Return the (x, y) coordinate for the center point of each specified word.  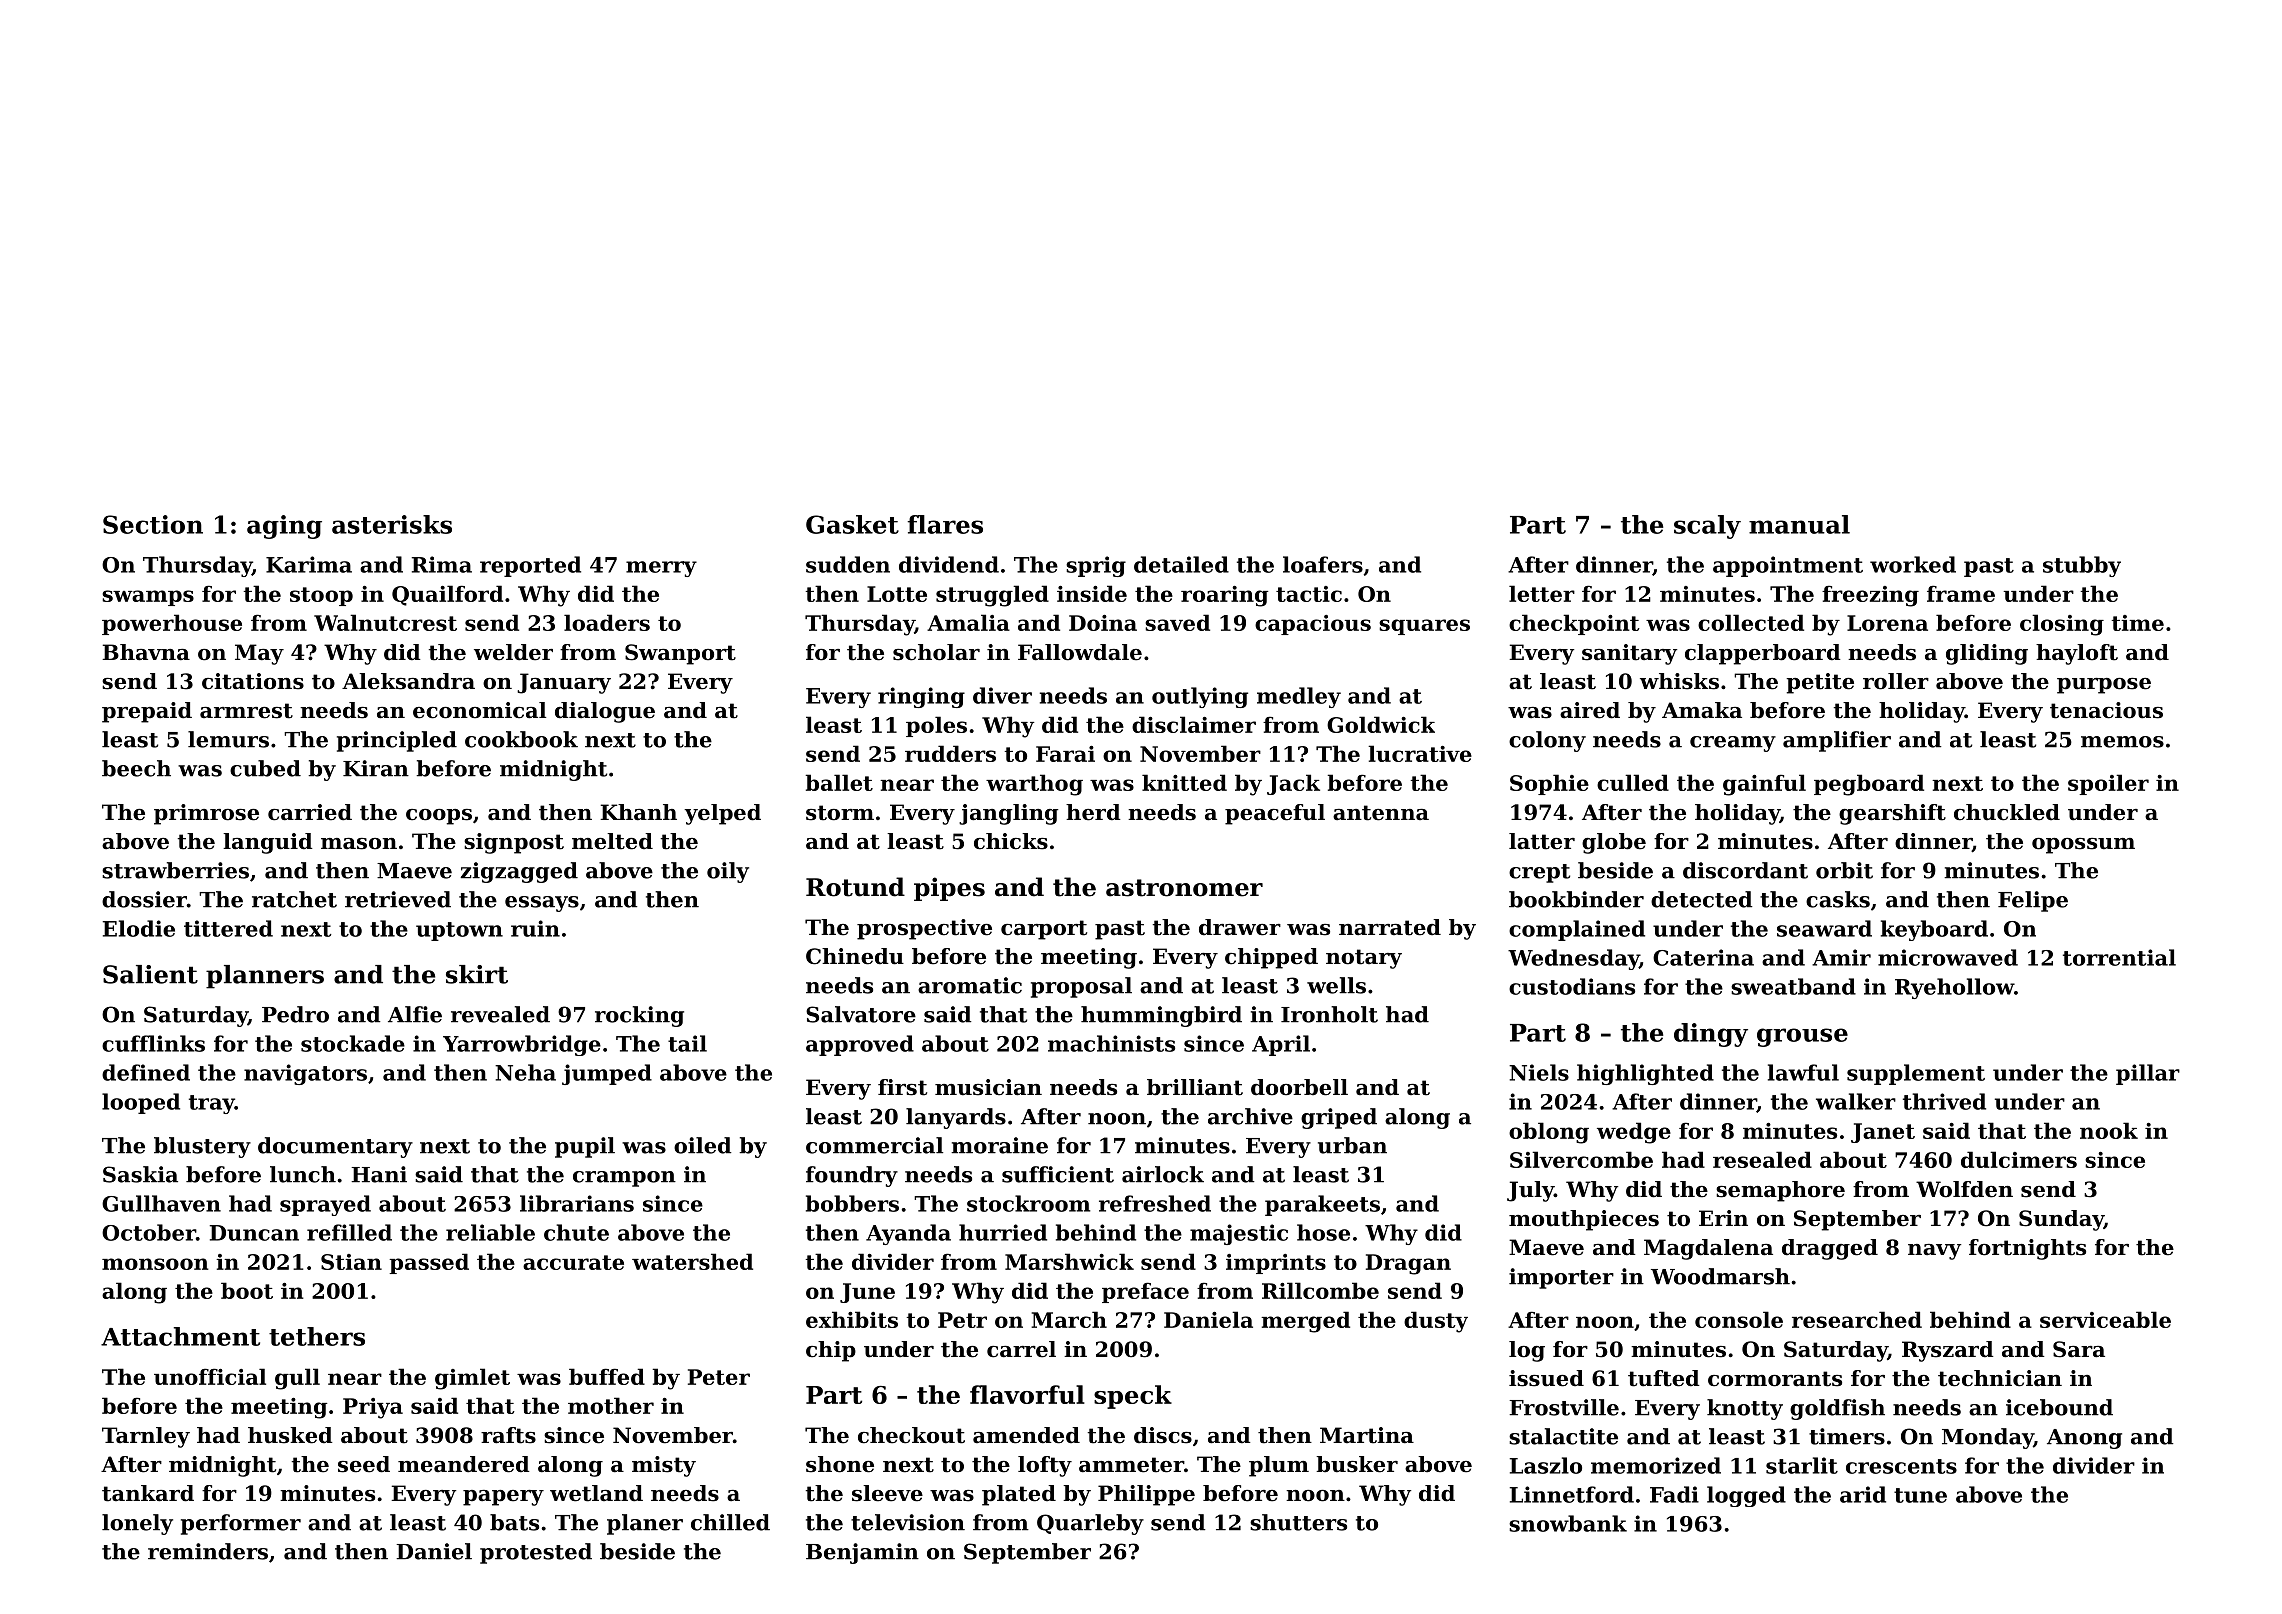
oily (728, 872)
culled (1633, 782)
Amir (1841, 957)
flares (945, 524)
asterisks (392, 524)
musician (988, 1087)
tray (212, 1104)
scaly (1707, 527)
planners (265, 977)
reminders (208, 1551)
